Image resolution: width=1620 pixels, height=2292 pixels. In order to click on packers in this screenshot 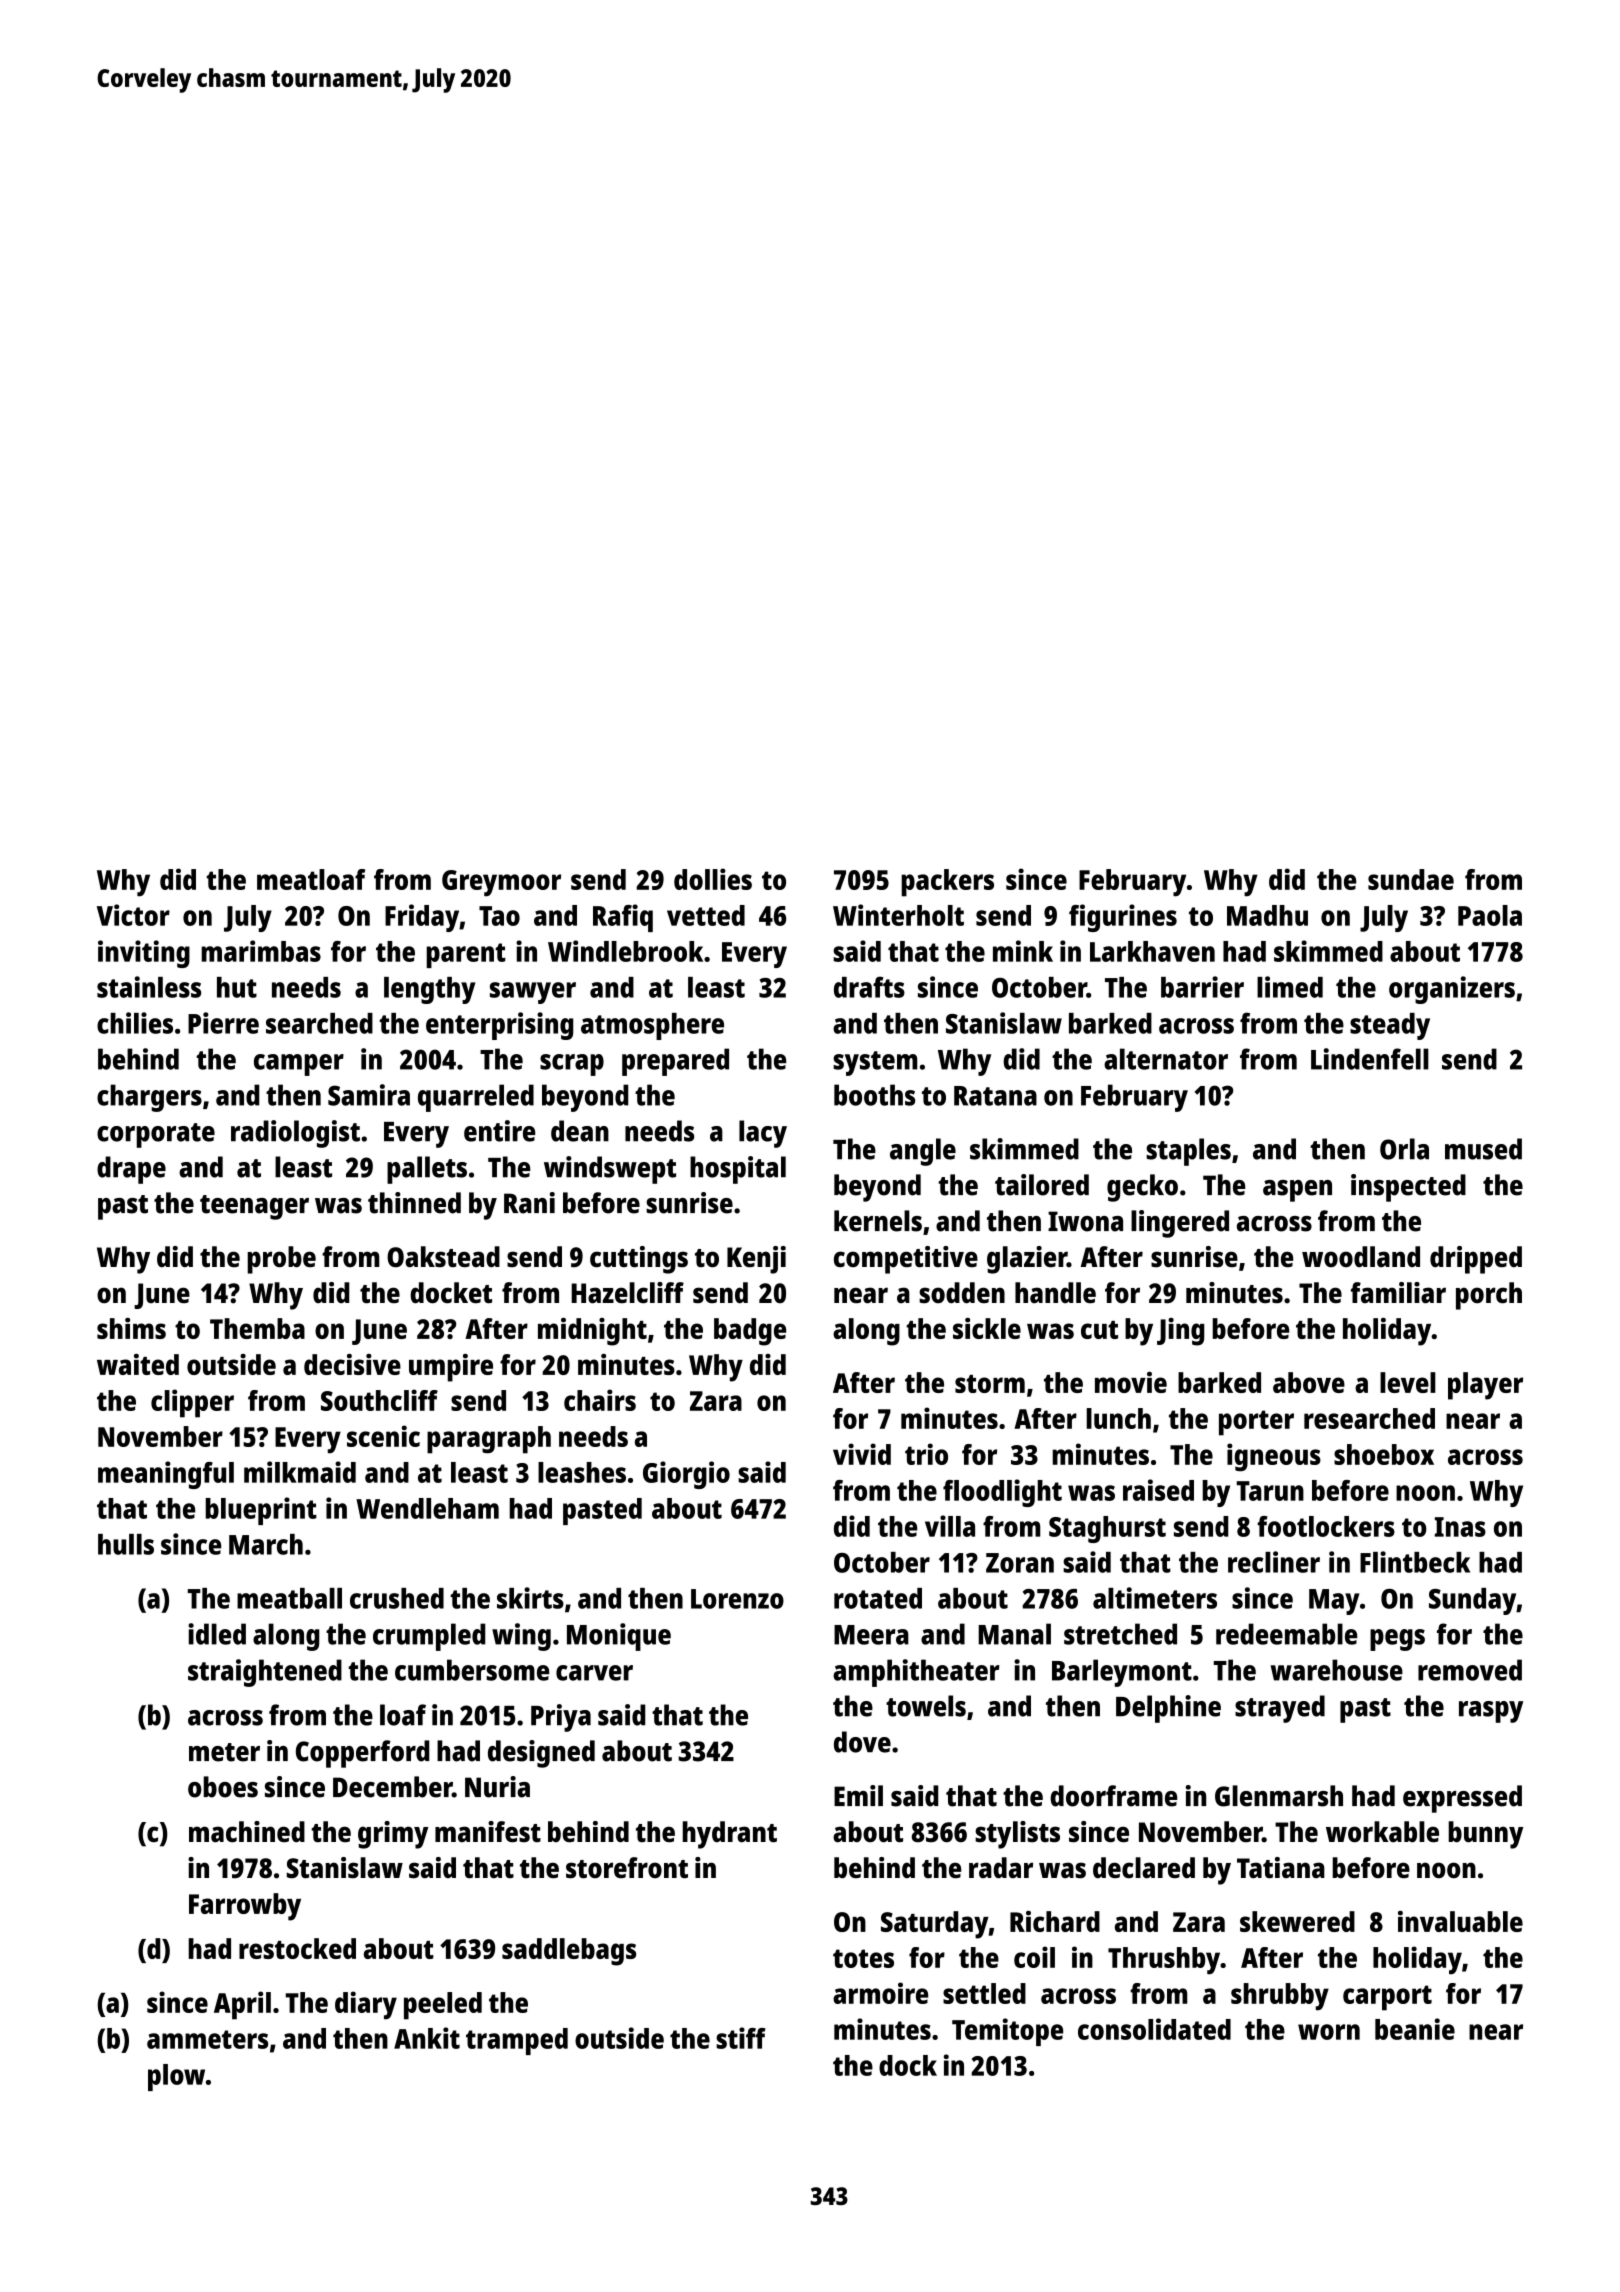, I will do `click(947, 883)`.
